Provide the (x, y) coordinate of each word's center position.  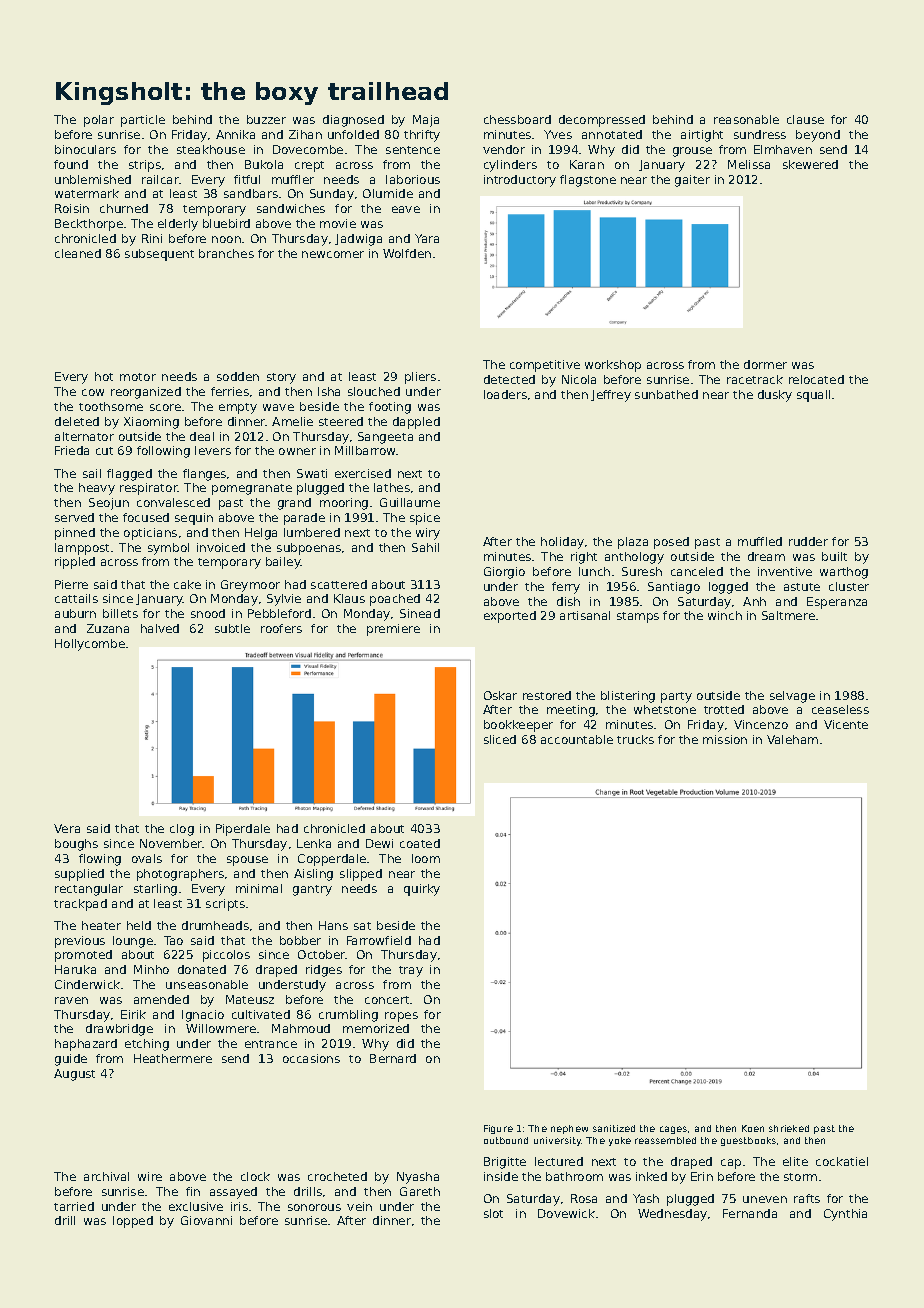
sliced (500, 739)
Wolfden (407, 253)
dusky (775, 396)
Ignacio (203, 1016)
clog (182, 830)
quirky (422, 890)
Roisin (72, 208)
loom (426, 858)
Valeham (792, 739)
